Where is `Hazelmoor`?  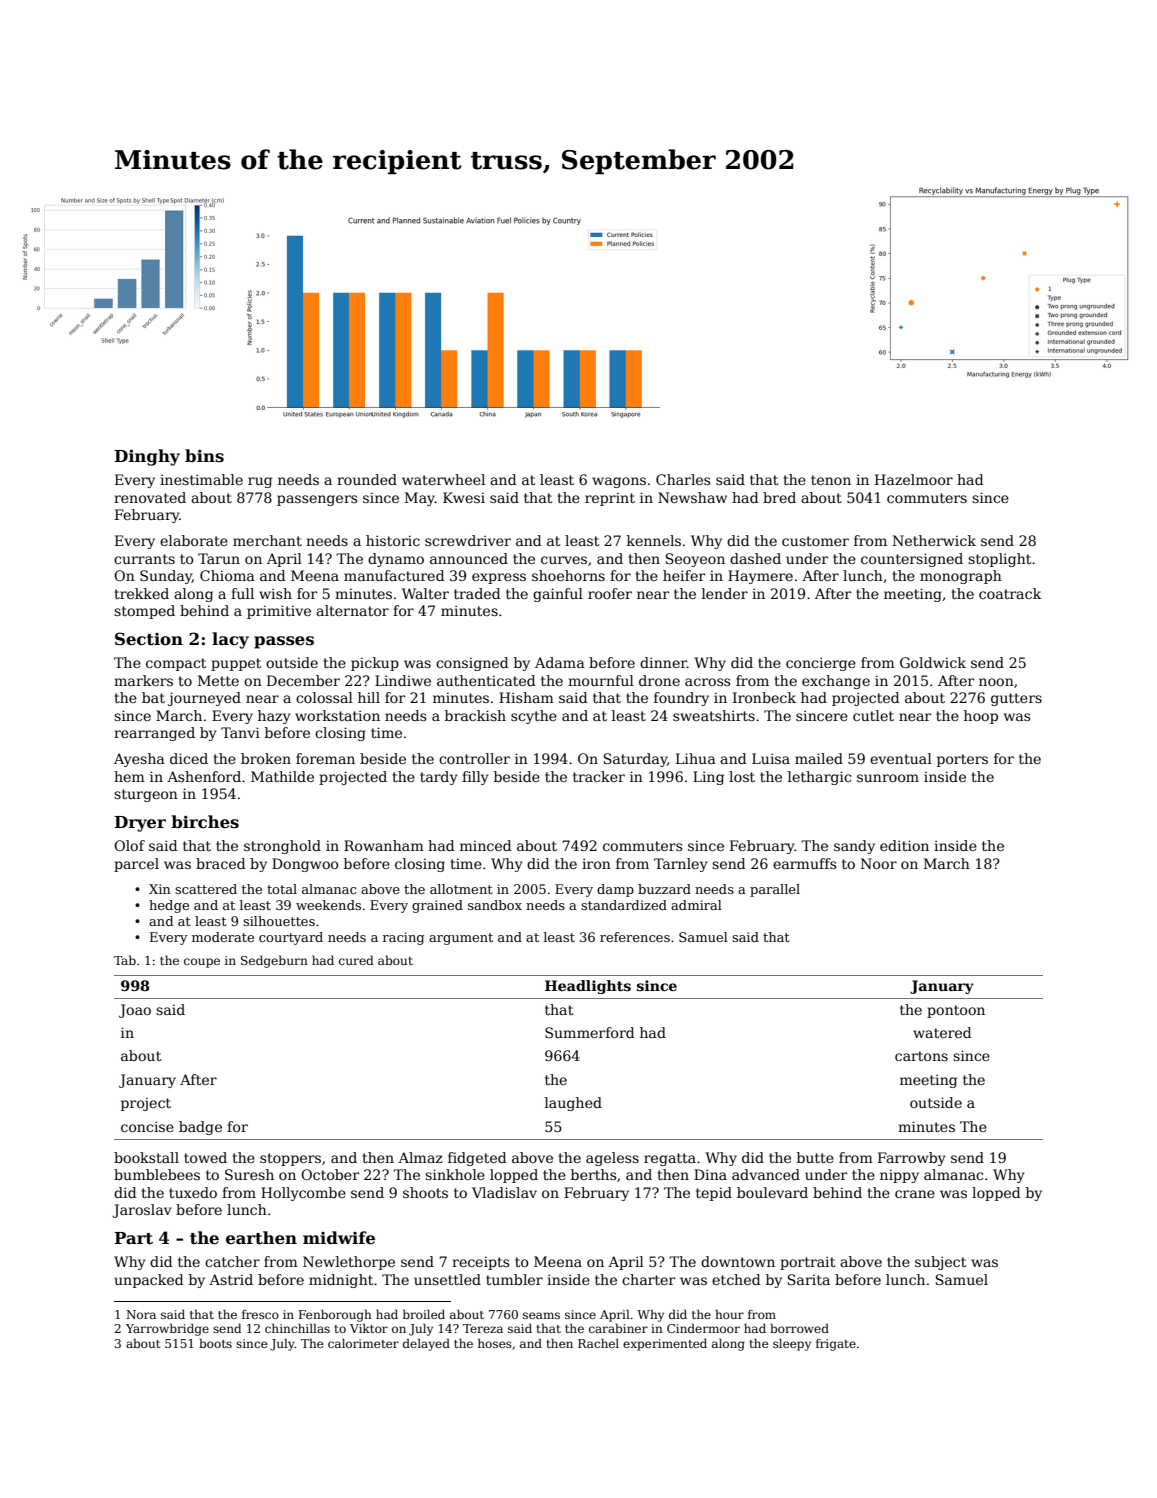 Hazelmoor is located at coordinates (914, 479).
